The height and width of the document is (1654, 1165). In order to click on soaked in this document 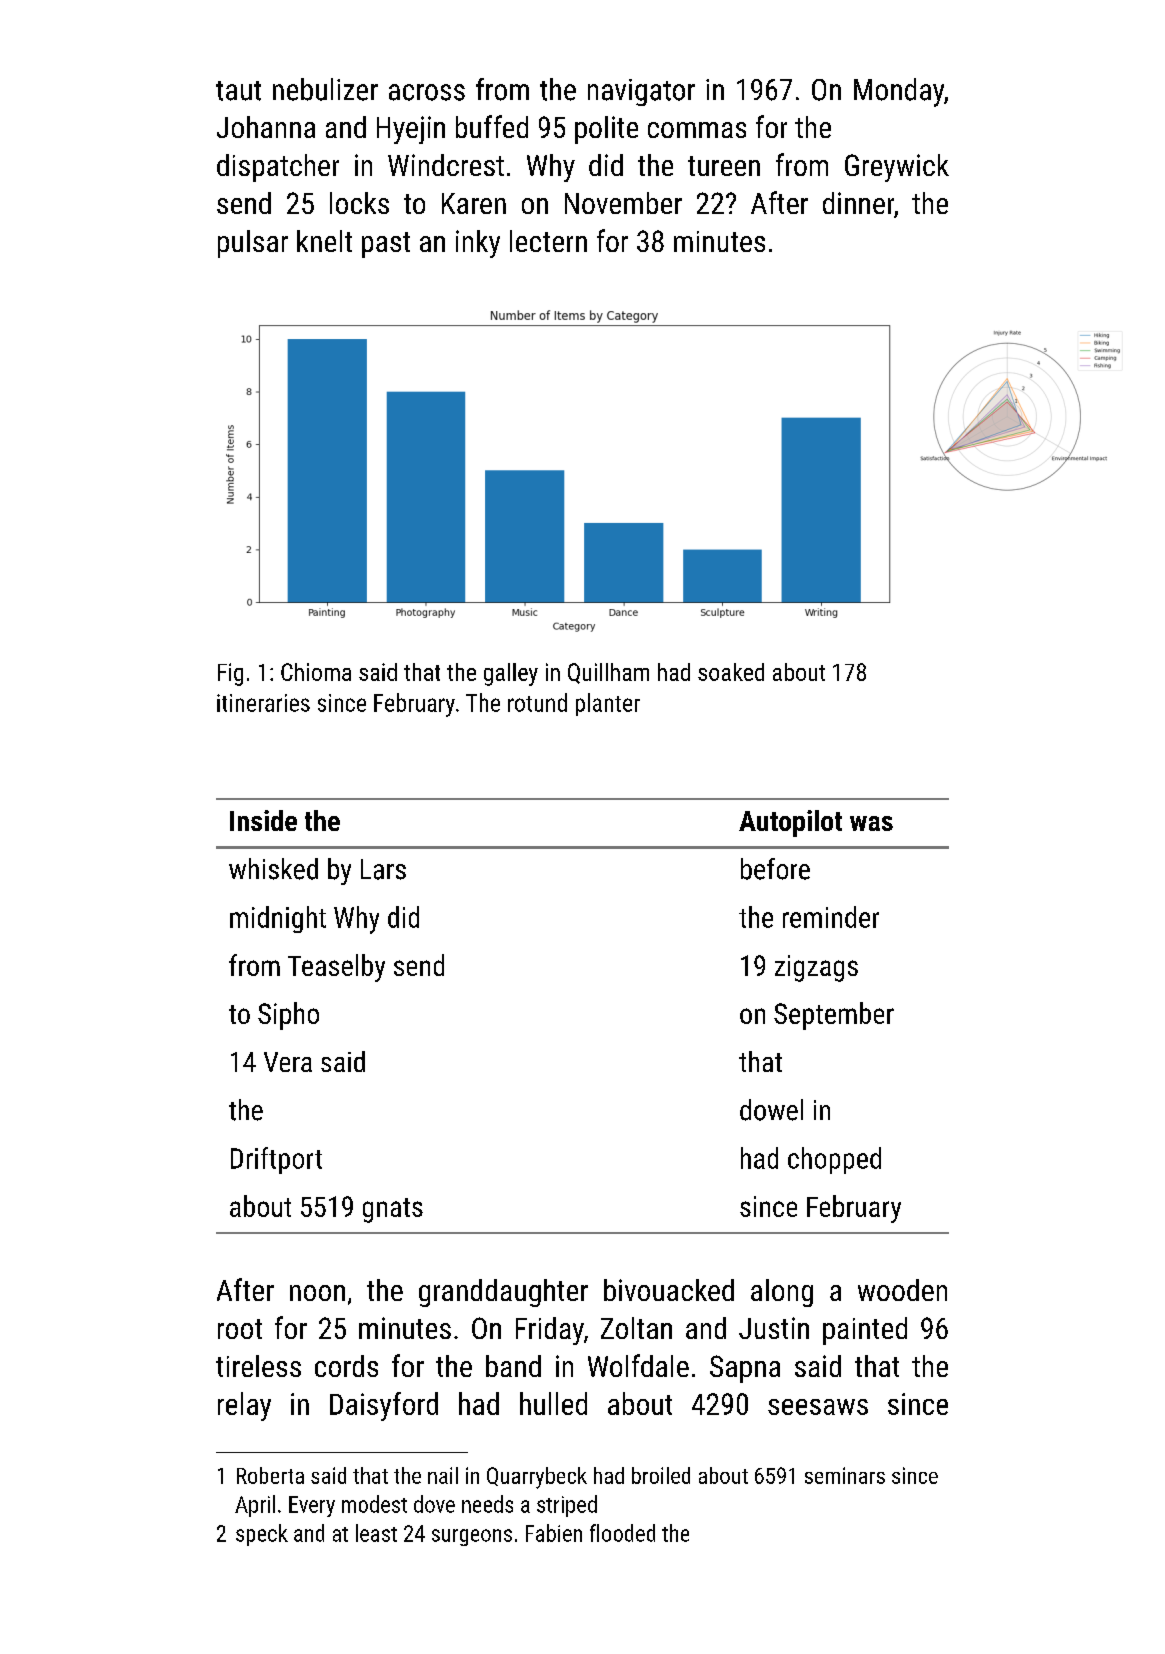, I will do `click(731, 672)`.
